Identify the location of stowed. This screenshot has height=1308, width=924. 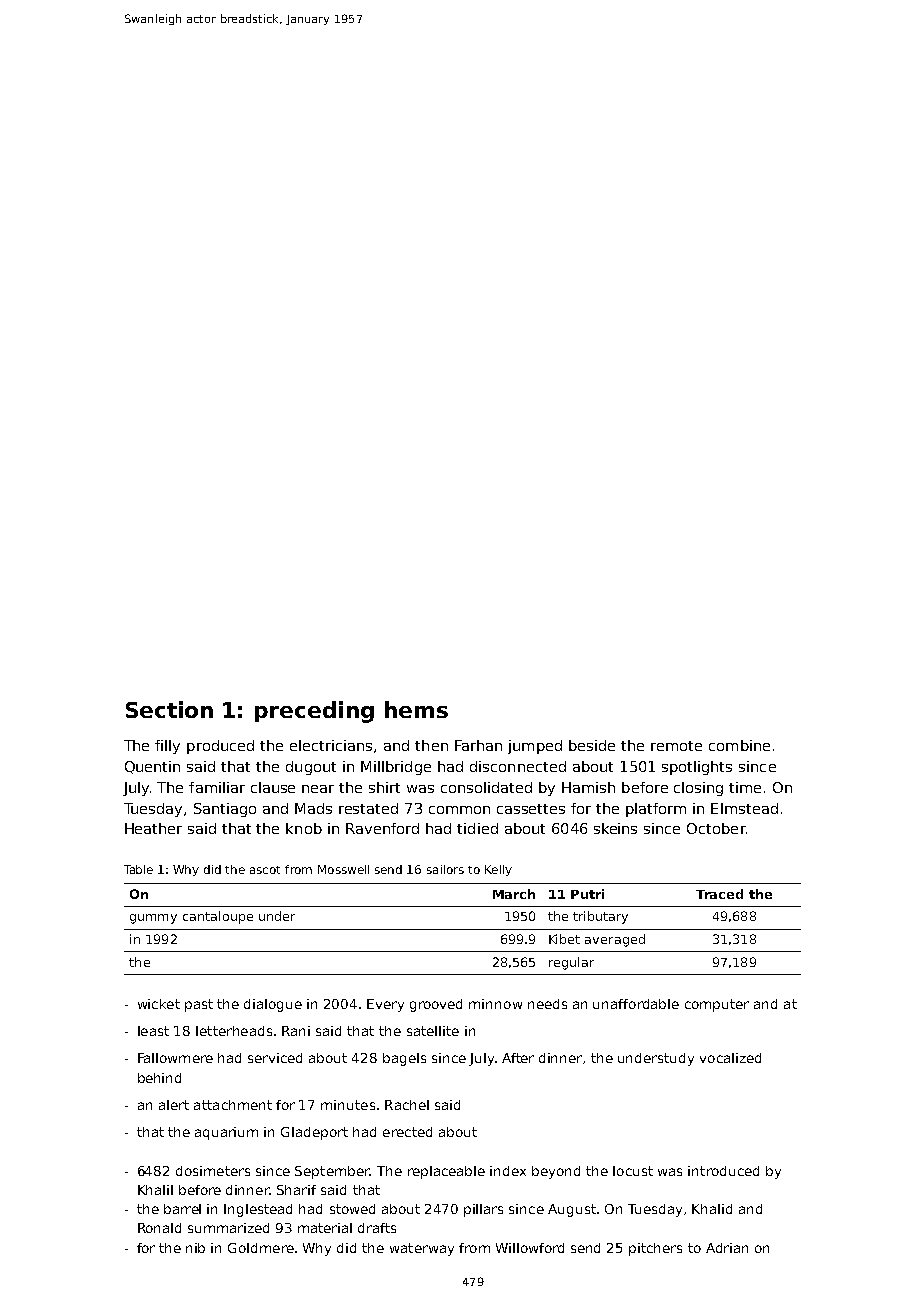
(352, 1209).
